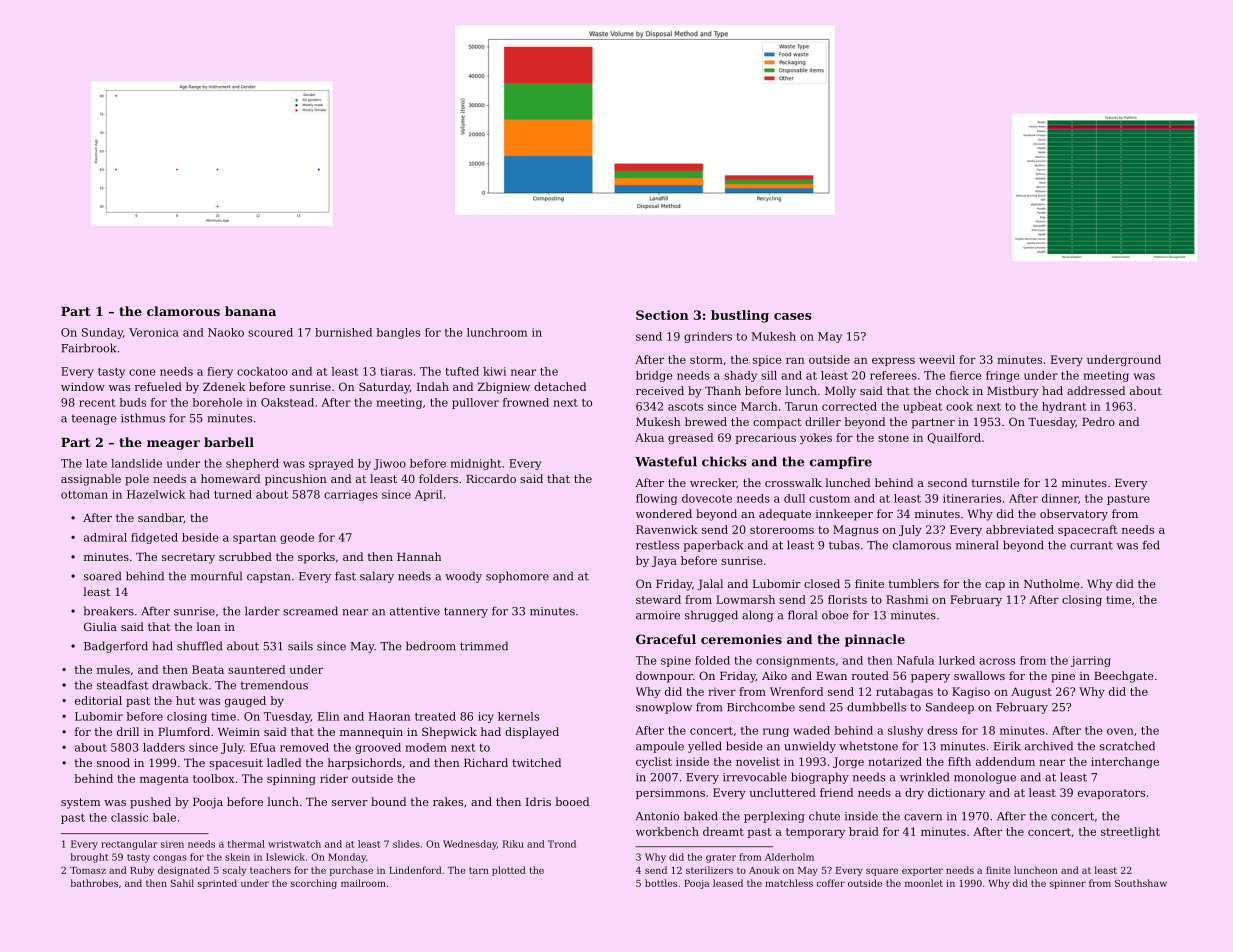 This screenshot has height=952, width=1233. Describe the element at coordinates (156, 494) in the screenshot. I see `Hazelwick` at that location.
